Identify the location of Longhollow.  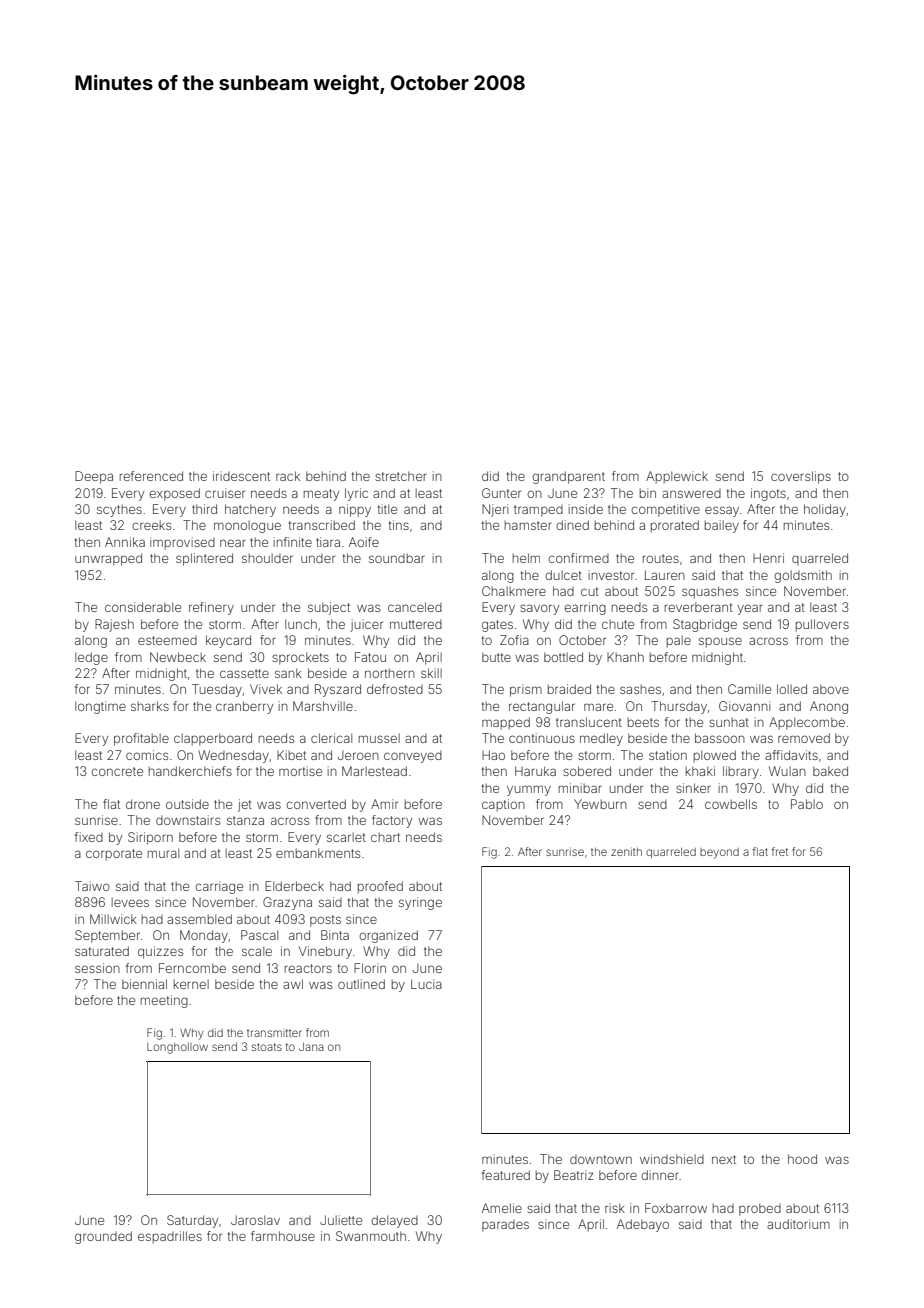
(177, 1048).
